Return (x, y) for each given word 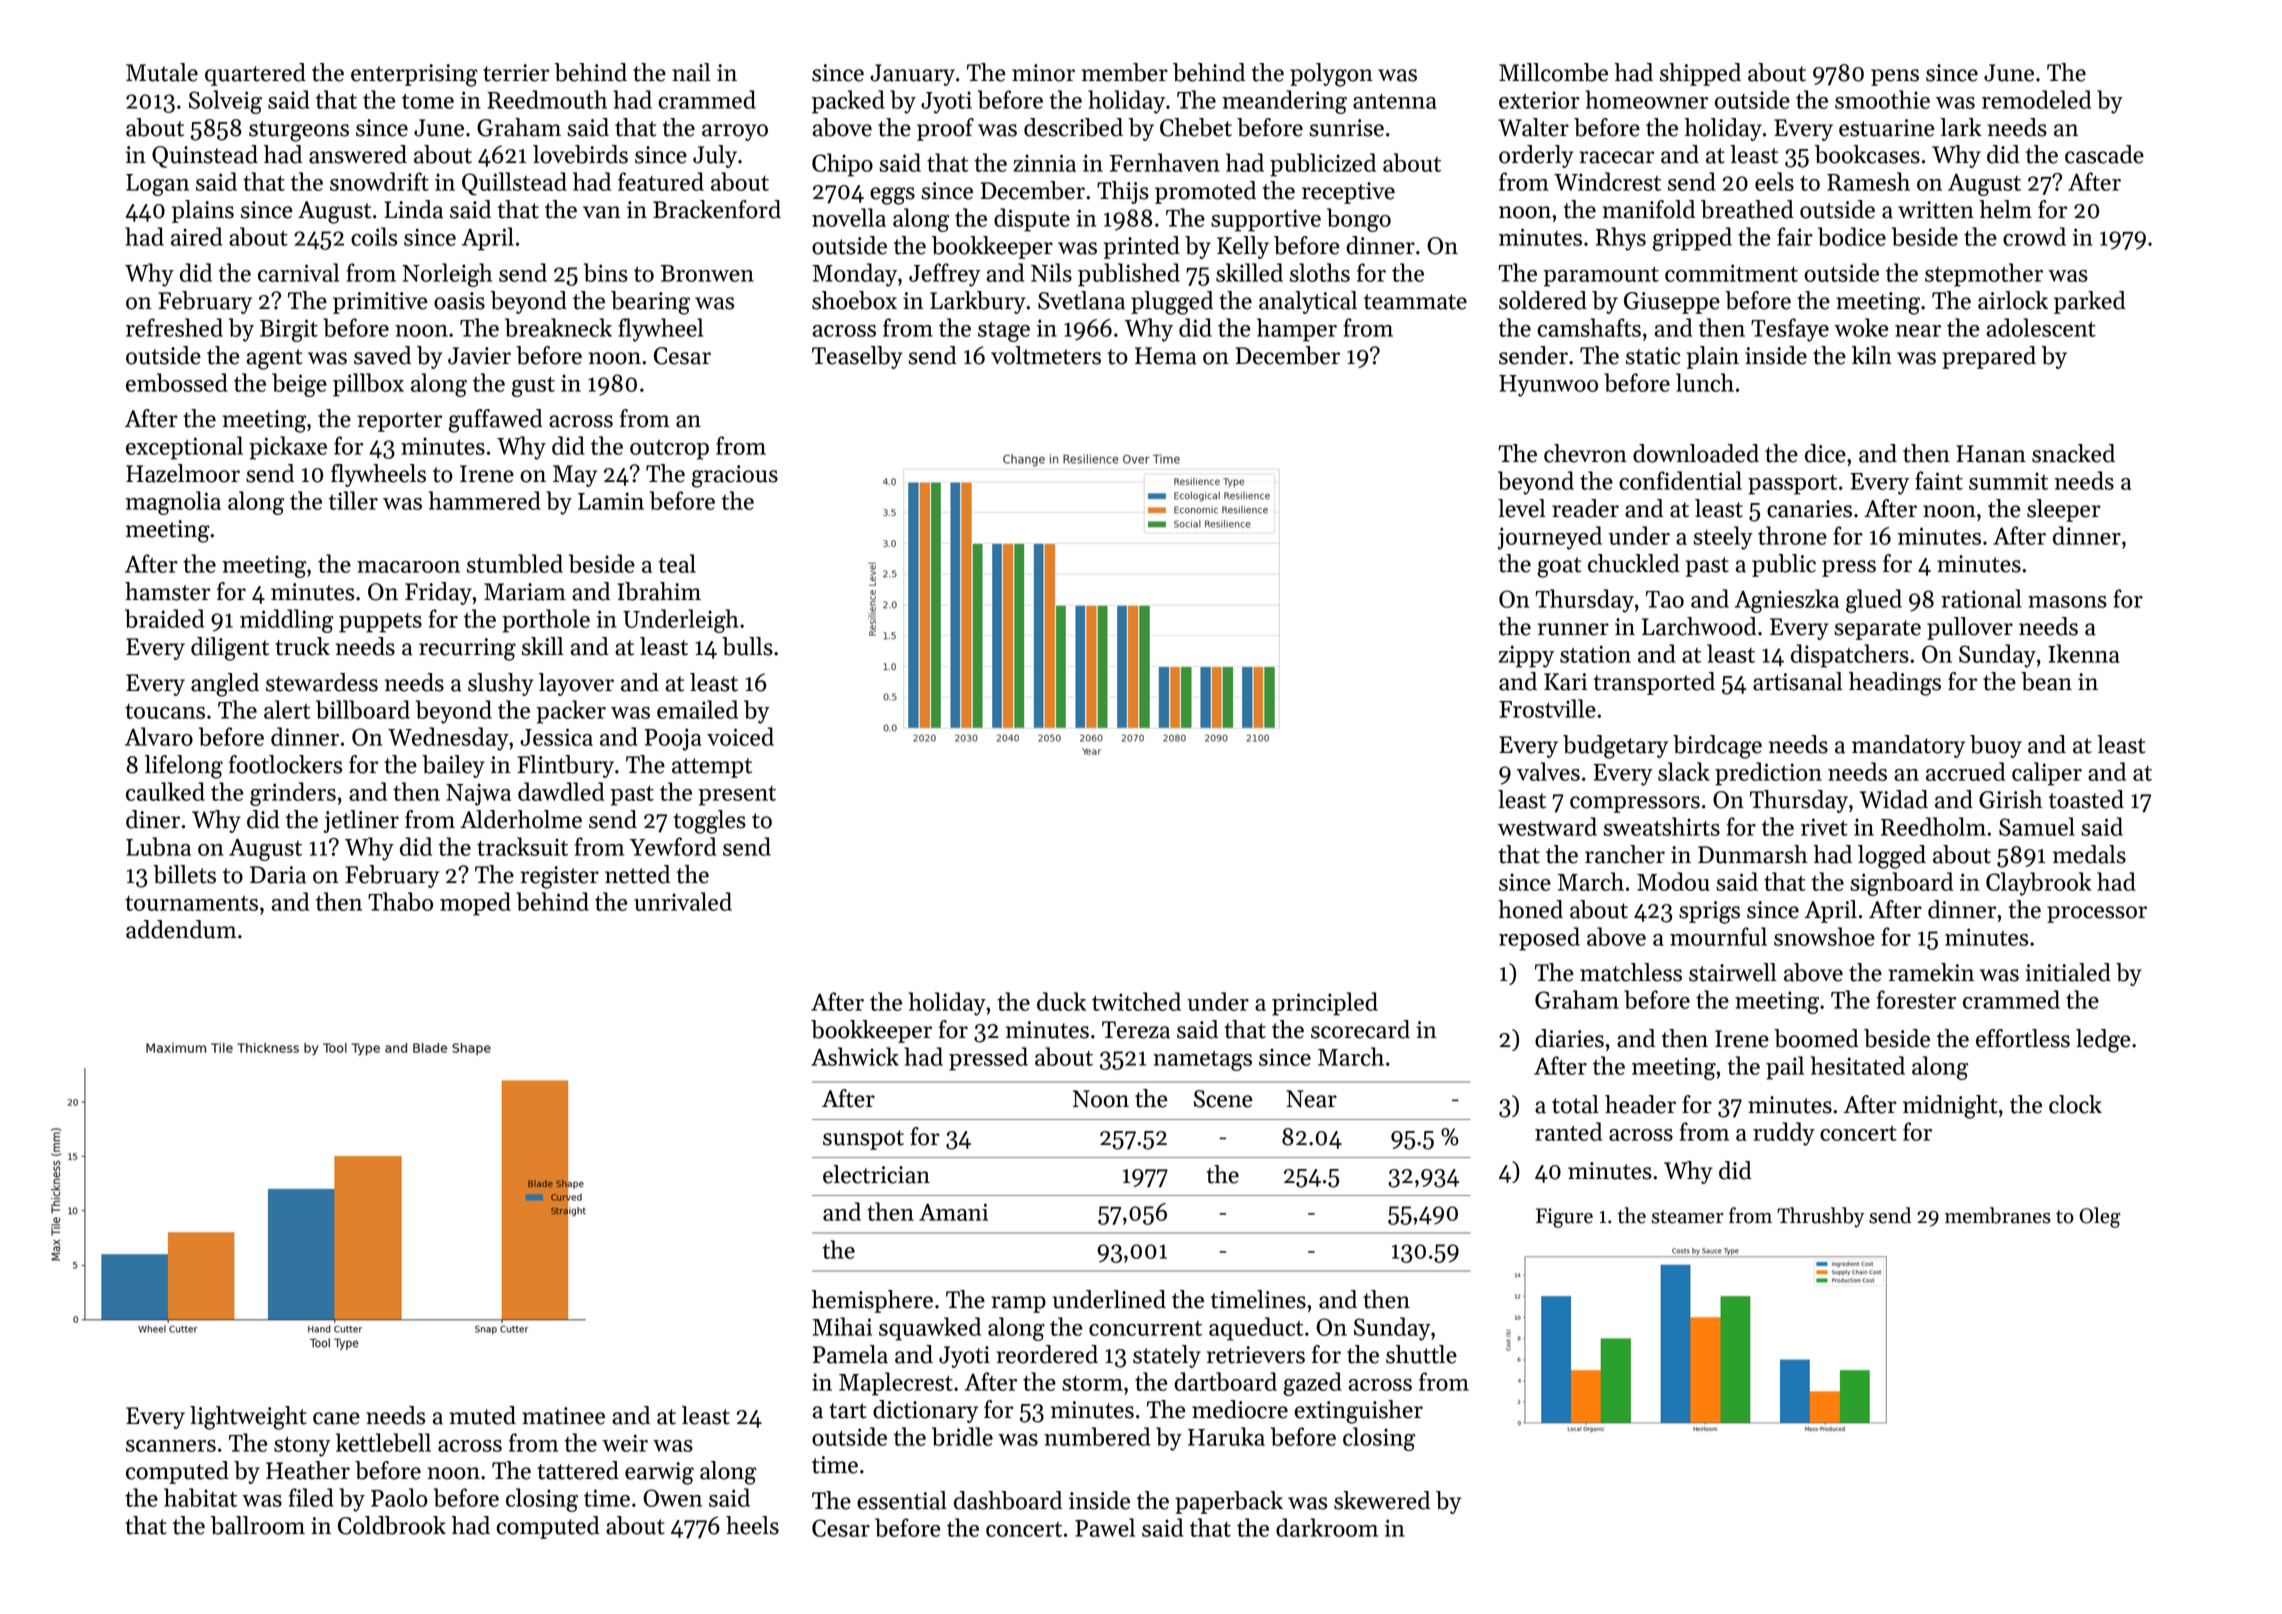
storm (1092, 1383)
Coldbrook (392, 1525)
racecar (1616, 157)
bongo (1359, 220)
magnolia (173, 503)
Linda (414, 209)
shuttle (1421, 1354)
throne (1792, 535)
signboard (1901, 884)
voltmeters (1046, 355)
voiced (740, 736)
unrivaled (683, 901)
